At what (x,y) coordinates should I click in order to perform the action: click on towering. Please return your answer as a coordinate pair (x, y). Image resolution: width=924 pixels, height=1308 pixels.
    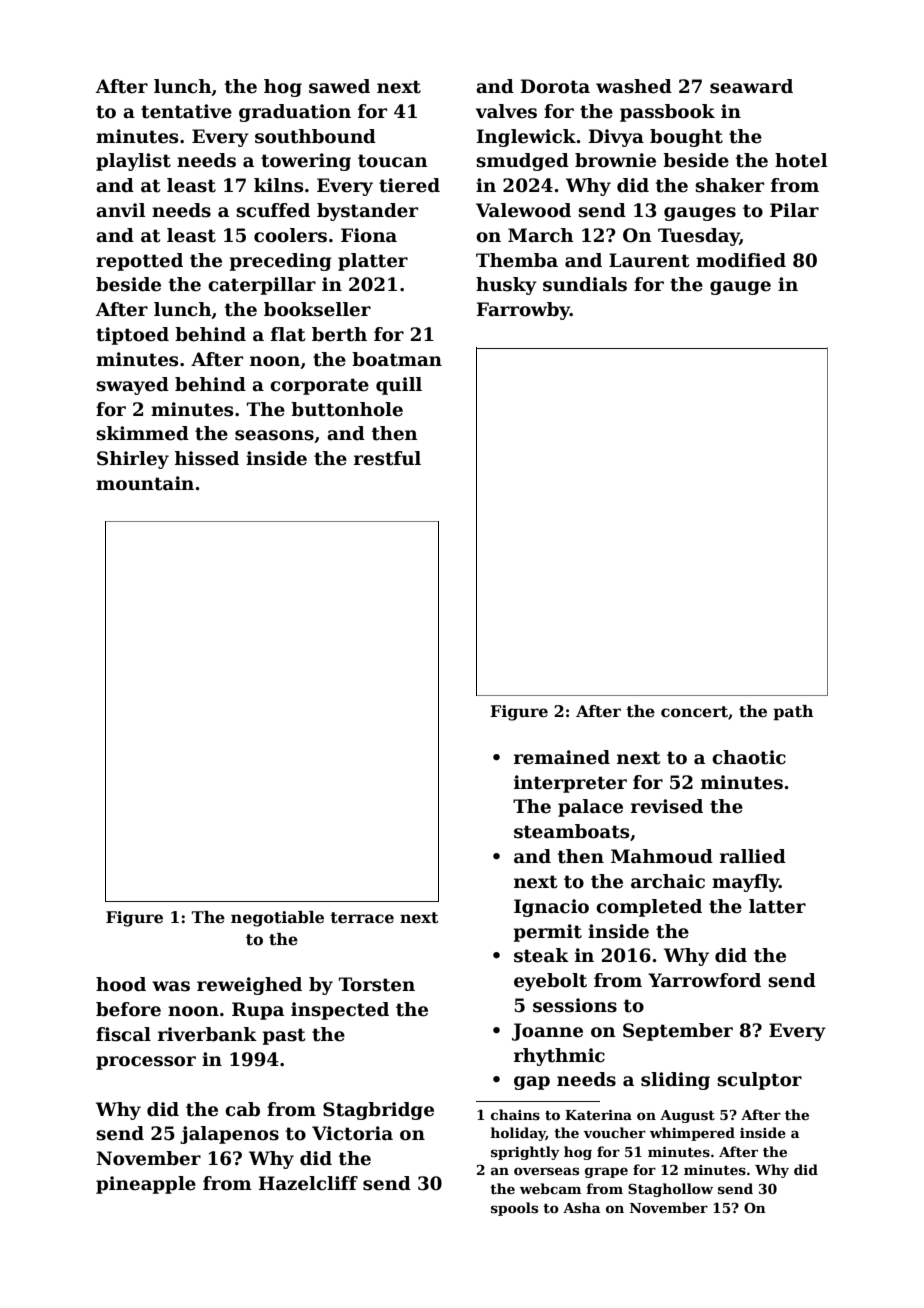
    Looking at the image, I should click on (306, 162).
